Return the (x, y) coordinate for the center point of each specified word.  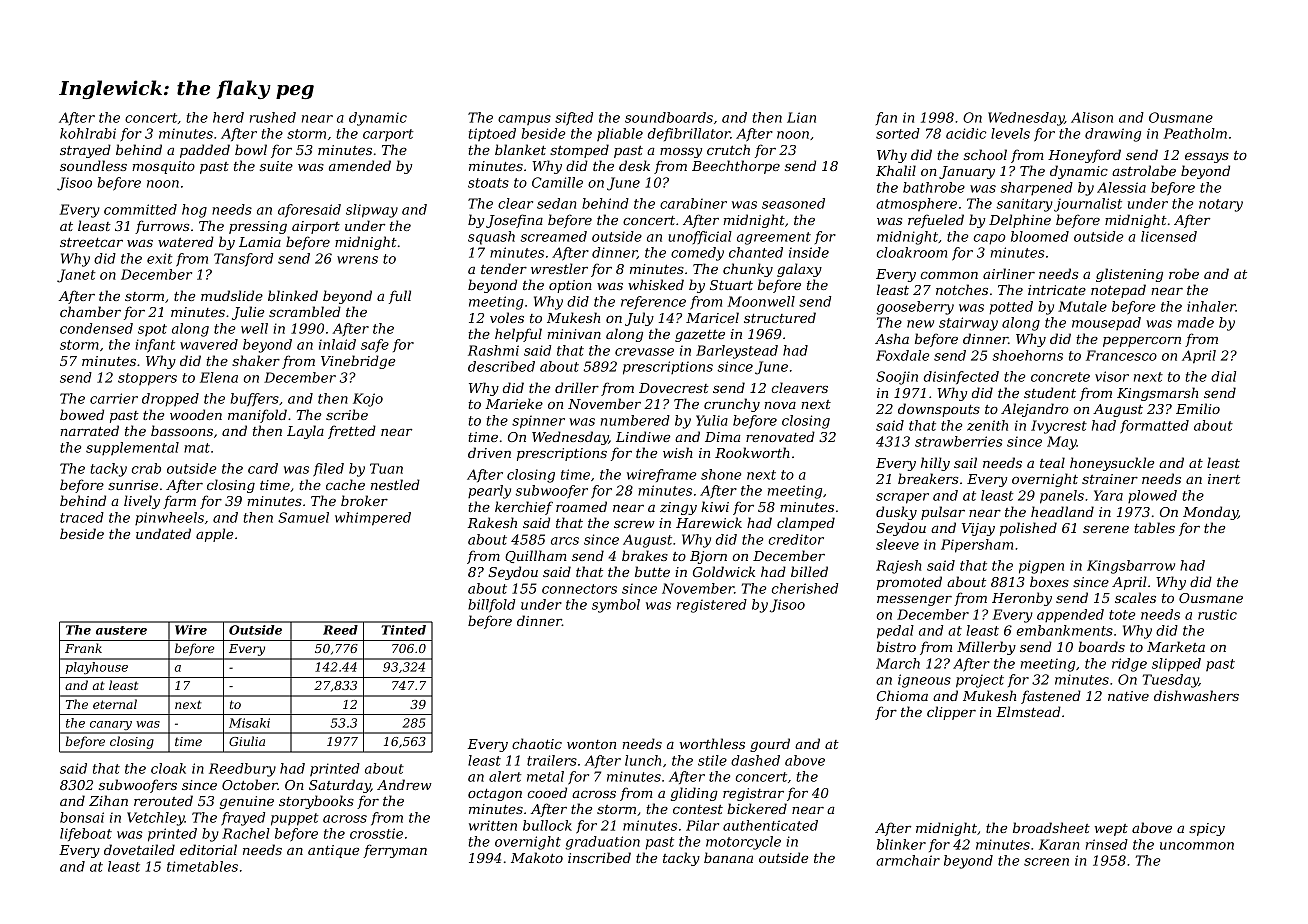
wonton (591, 744)
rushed (273, 117)
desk (634, 165)
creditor (796, 539)
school (985, 154)
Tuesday (1170, 681)
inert (1224, 479)
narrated (89, 430)
